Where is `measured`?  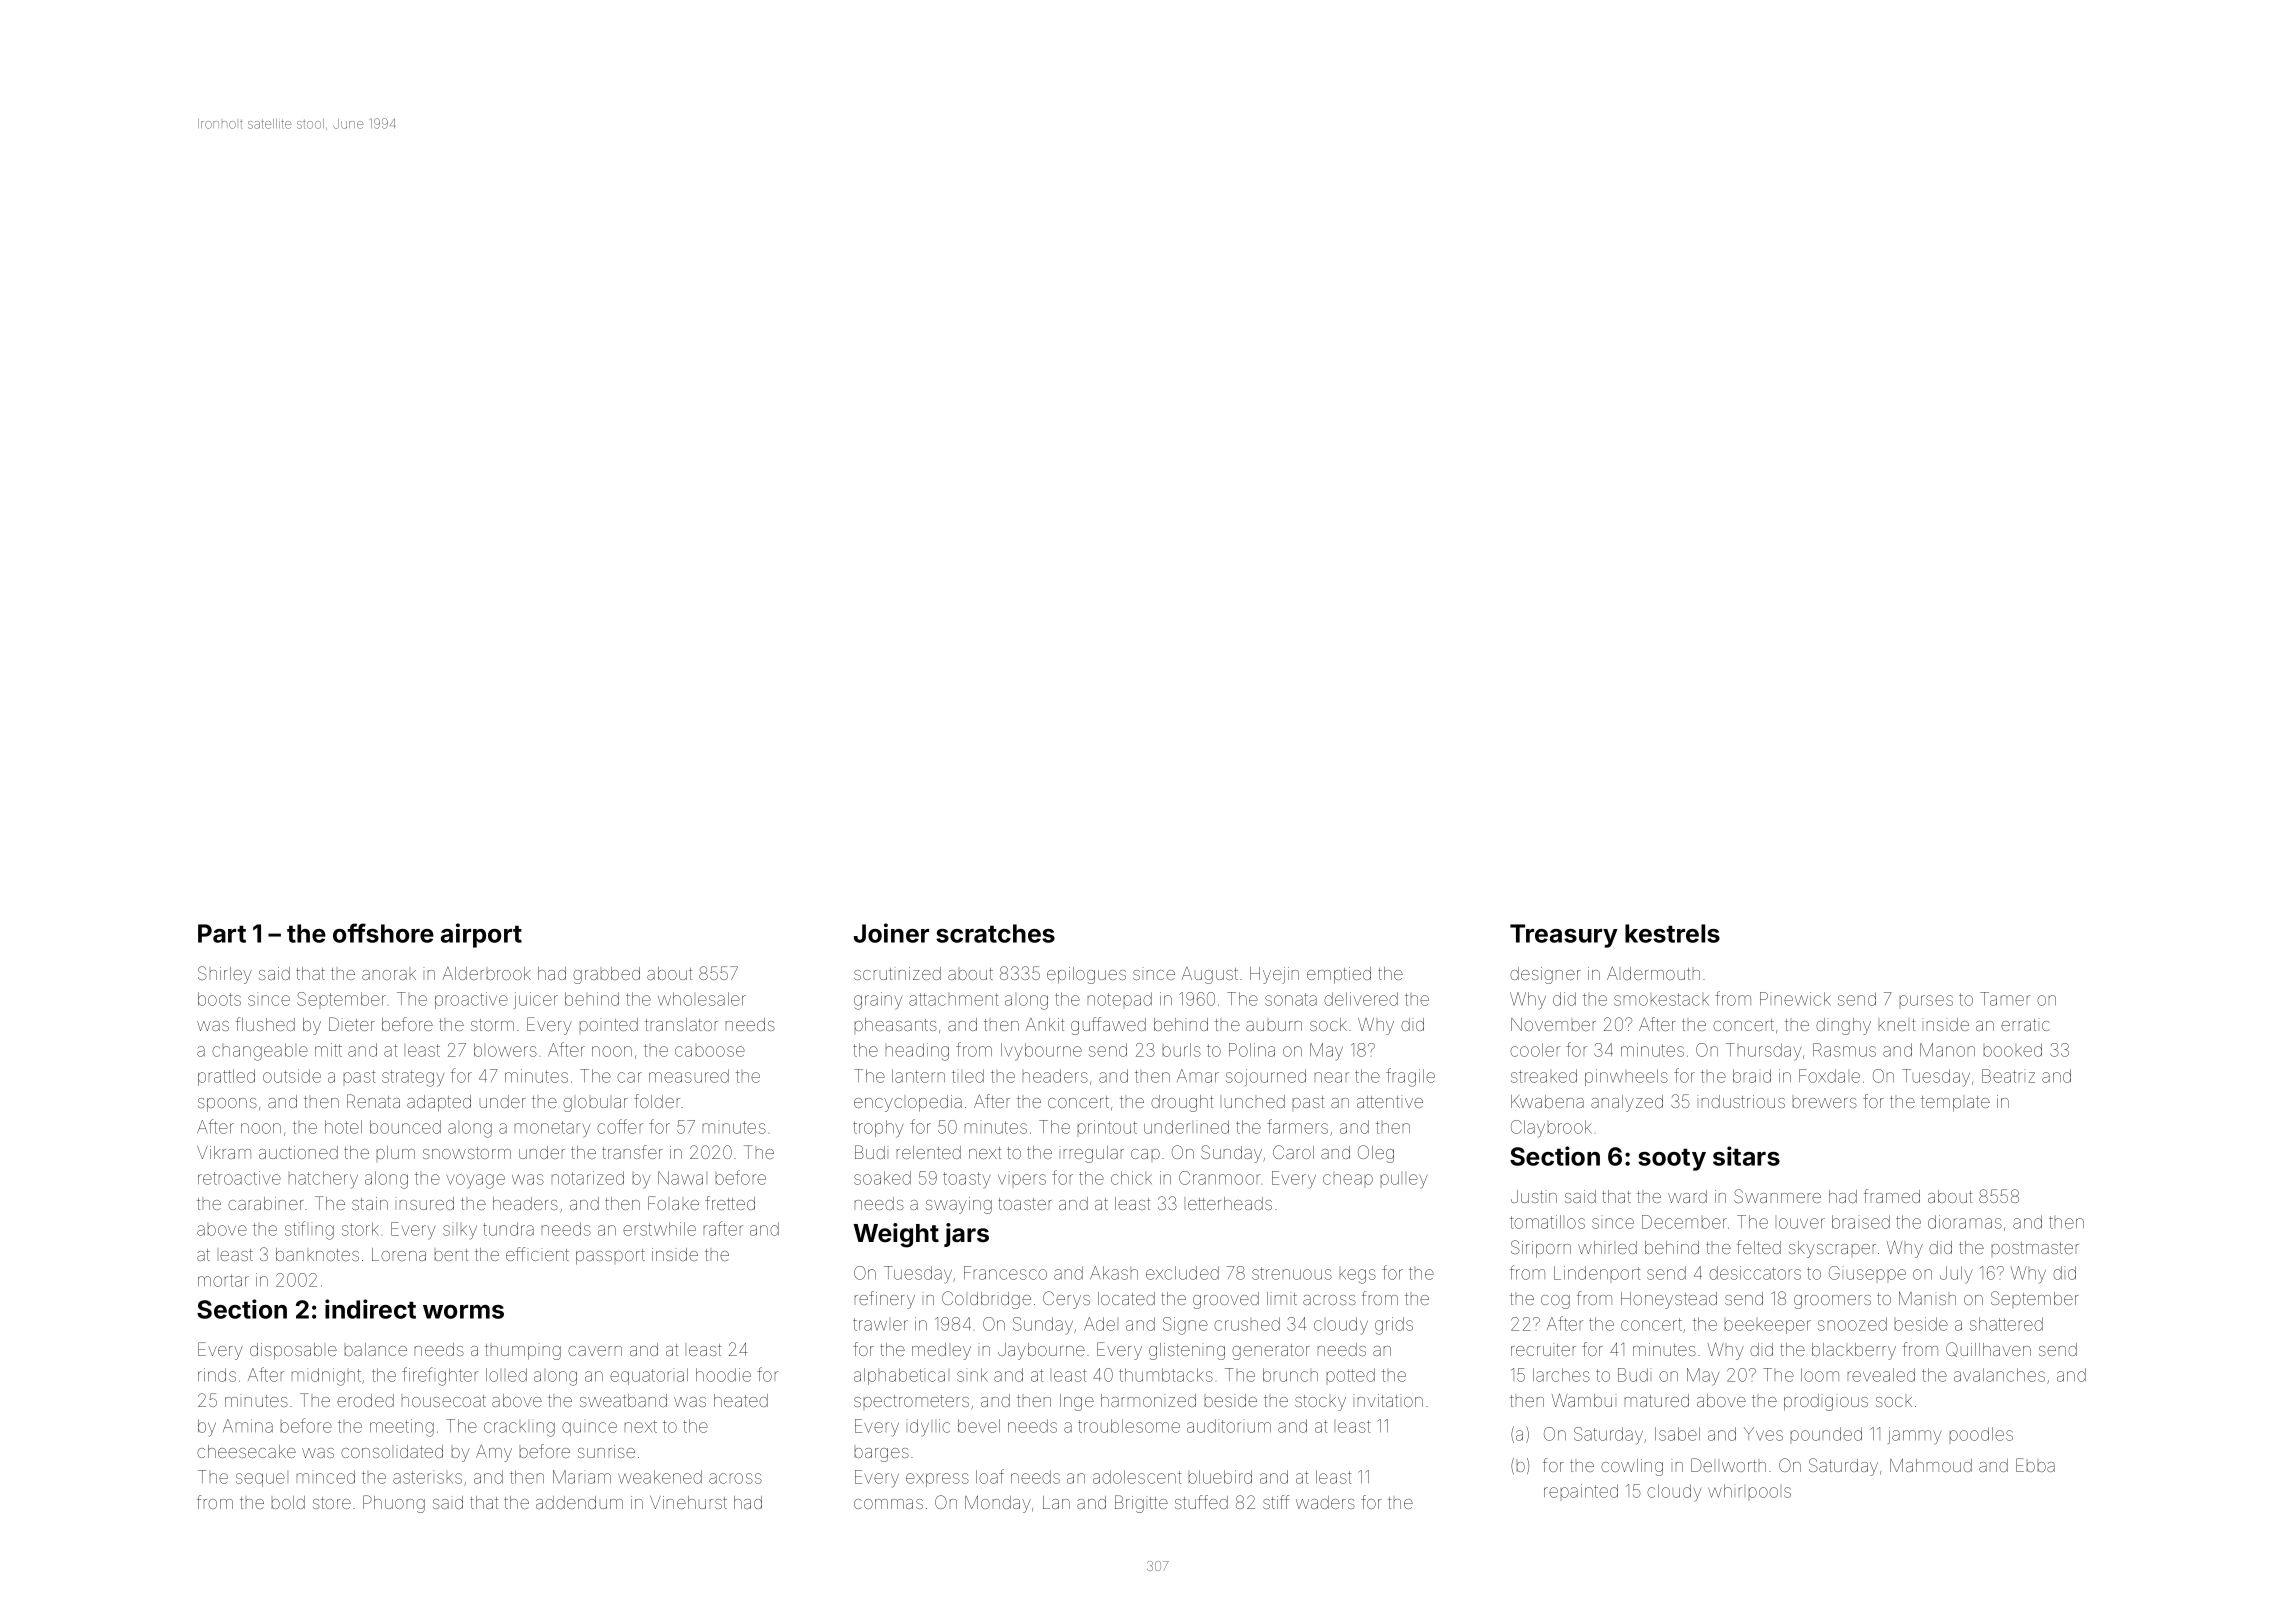 measured is located at coordinates (689, 1076).
